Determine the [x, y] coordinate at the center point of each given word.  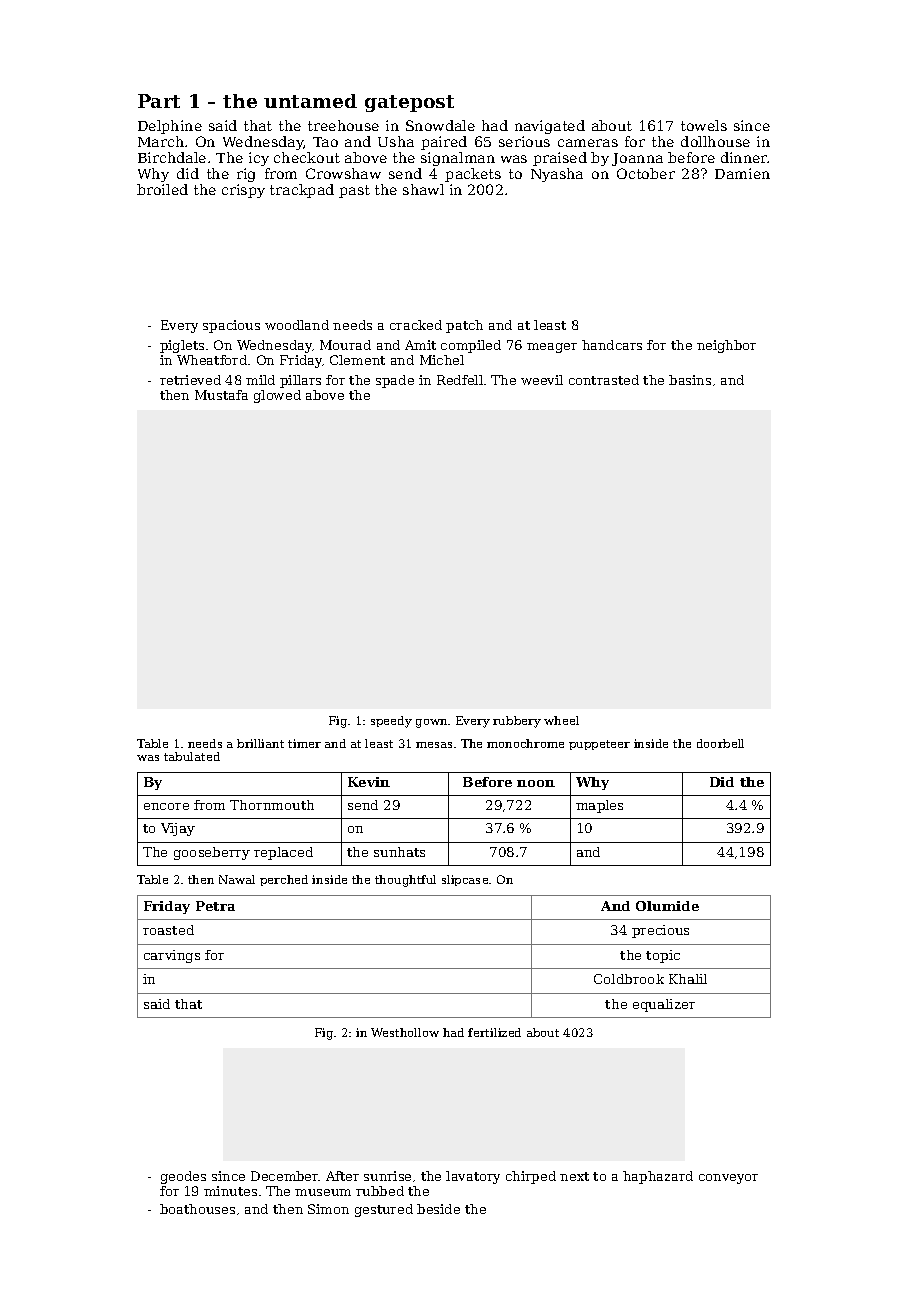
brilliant [260, 743]
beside [438, 1209]
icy [259, 159]
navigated [550, 127]
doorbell [720, 743]
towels [704, 125]
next [574, 1176]
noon [536, 783]
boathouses [197, 1209]
